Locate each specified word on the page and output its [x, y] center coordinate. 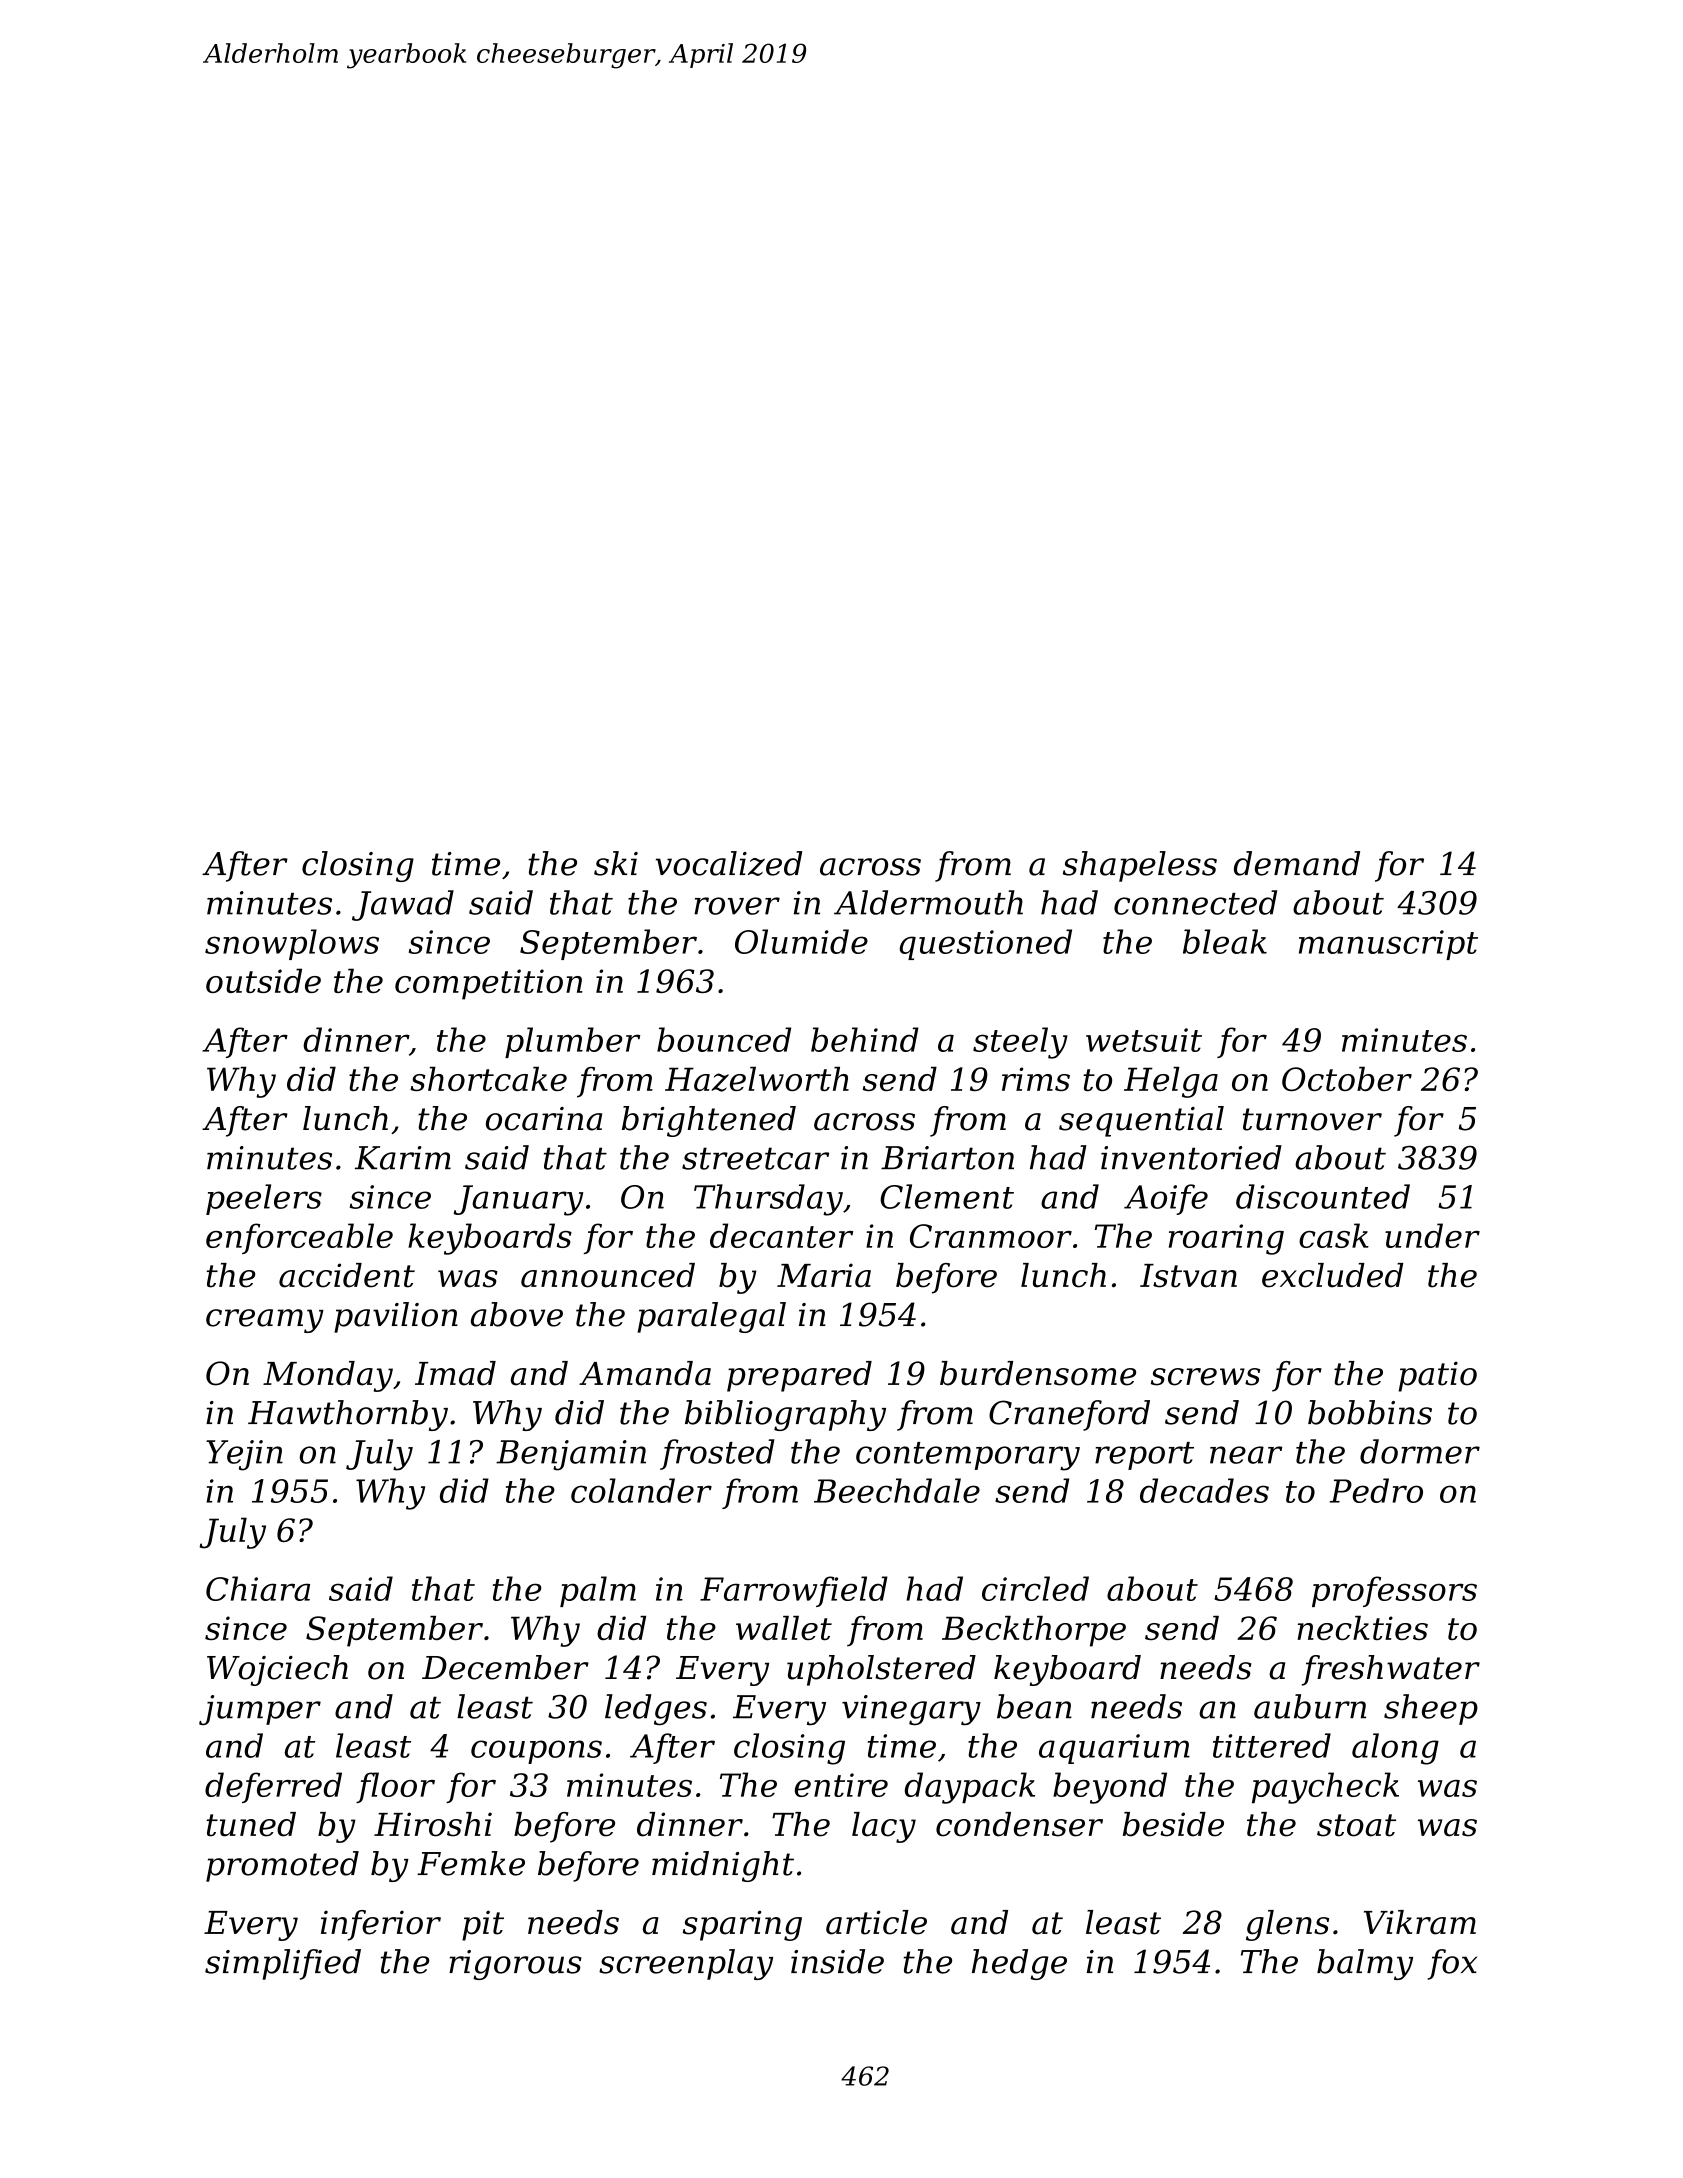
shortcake [488, 1079]
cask [1334, 1235]
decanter [781, 1235]
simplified [283, 1964]
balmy [1365, 1964]
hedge [1019, 1964]
